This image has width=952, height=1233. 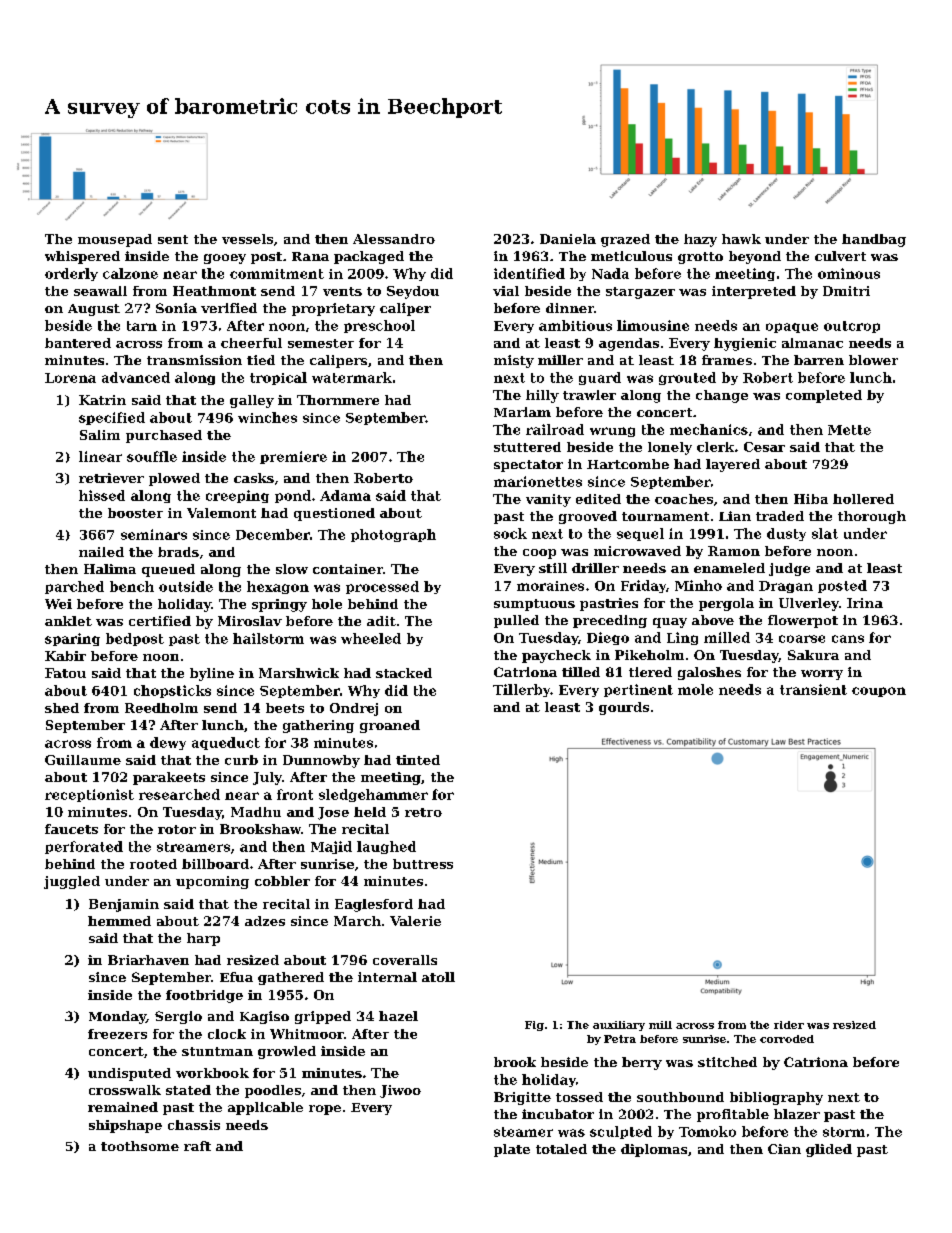 What do you see at coordinates (115, 240) in the image?
I see `mousepad` at bounding box center [115, 240].
